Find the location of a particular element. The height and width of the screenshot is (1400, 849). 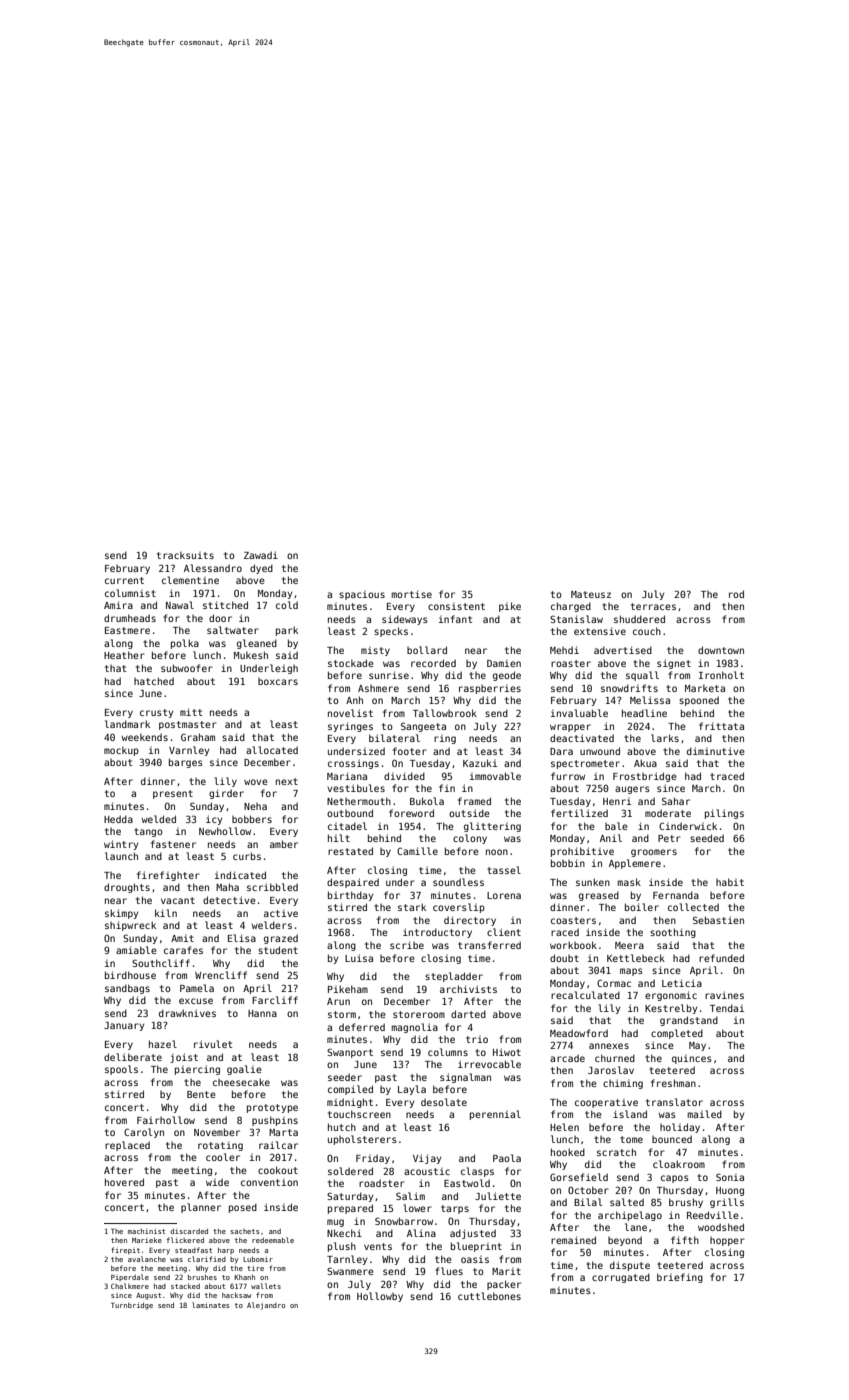

Mateusz is located at coordinates (591, 594).
